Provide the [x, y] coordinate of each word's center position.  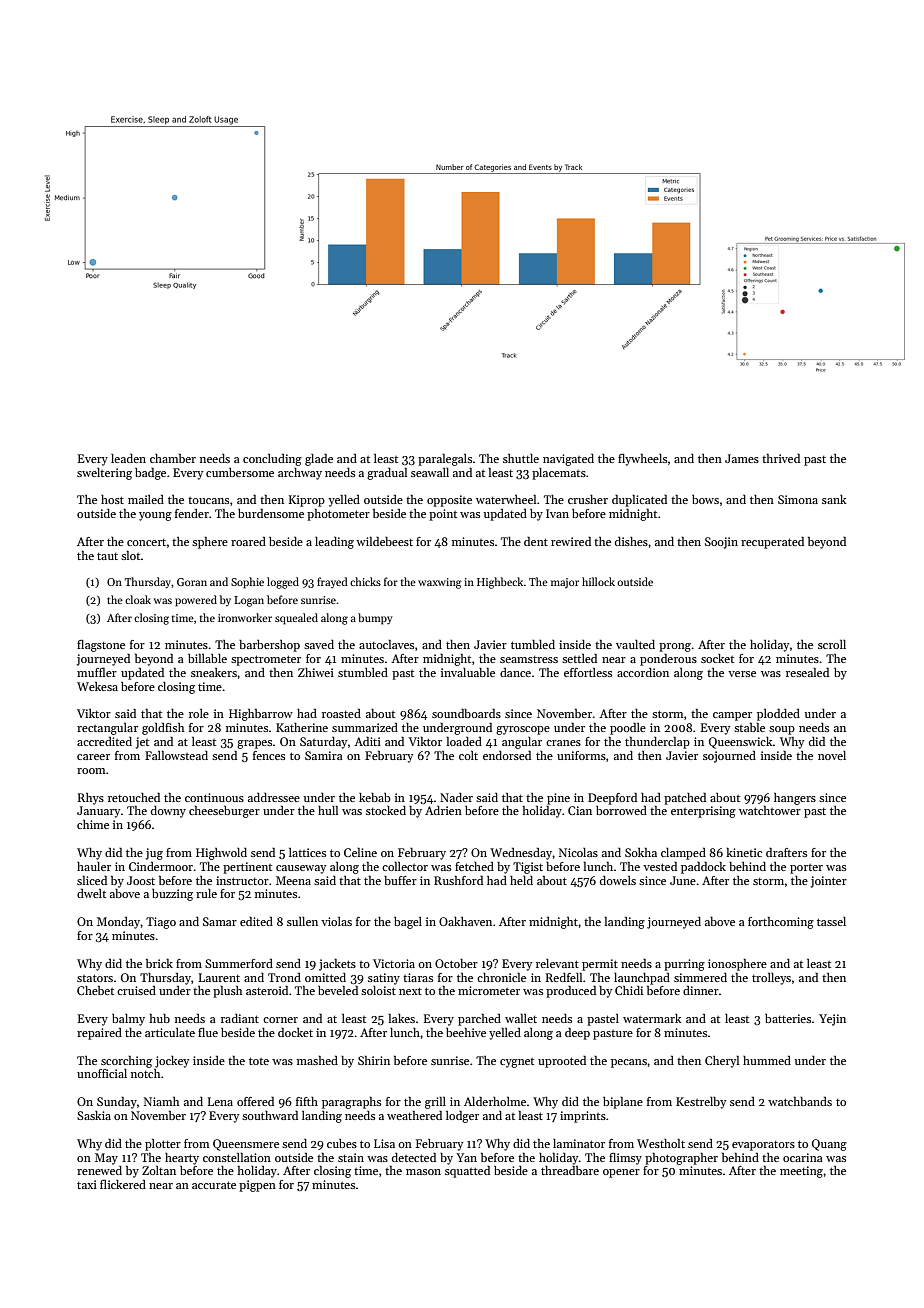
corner [280, 1020]
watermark [652, 1018]
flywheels [642, 460]
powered [196, 601]
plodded [778, 715]
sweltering [104, 474]
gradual [387, 474]
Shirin [374, 1060]
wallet [521, 1018]
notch [145, 1073]
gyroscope [523, 730]
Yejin [832, 1020]
